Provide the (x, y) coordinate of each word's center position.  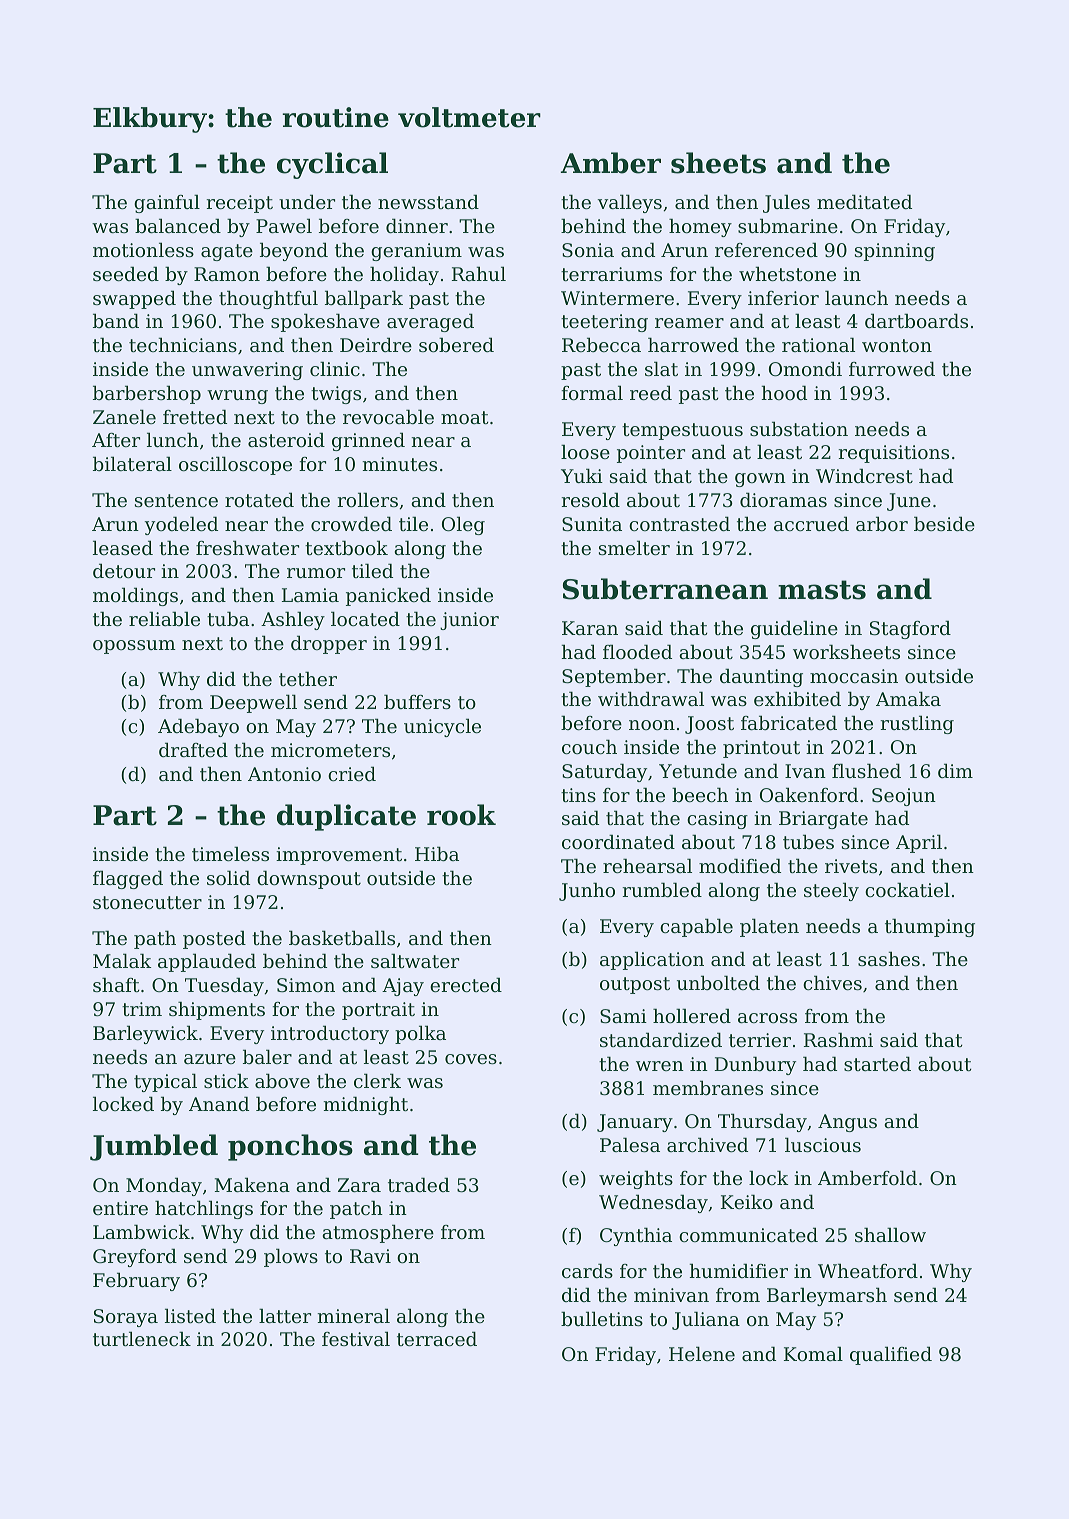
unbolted (718, 982)
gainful (167, 203)
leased (123, 547)
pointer (651, 454)
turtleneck (142, 1338)
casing (717, 820)
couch (589, 746)
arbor (882, 523)
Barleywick (145, 1034)
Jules (786, 203)
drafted (193, 749)
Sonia (588, 250)
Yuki (582, 475)
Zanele (124, 416)
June (909, 502)
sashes (889, 958)
